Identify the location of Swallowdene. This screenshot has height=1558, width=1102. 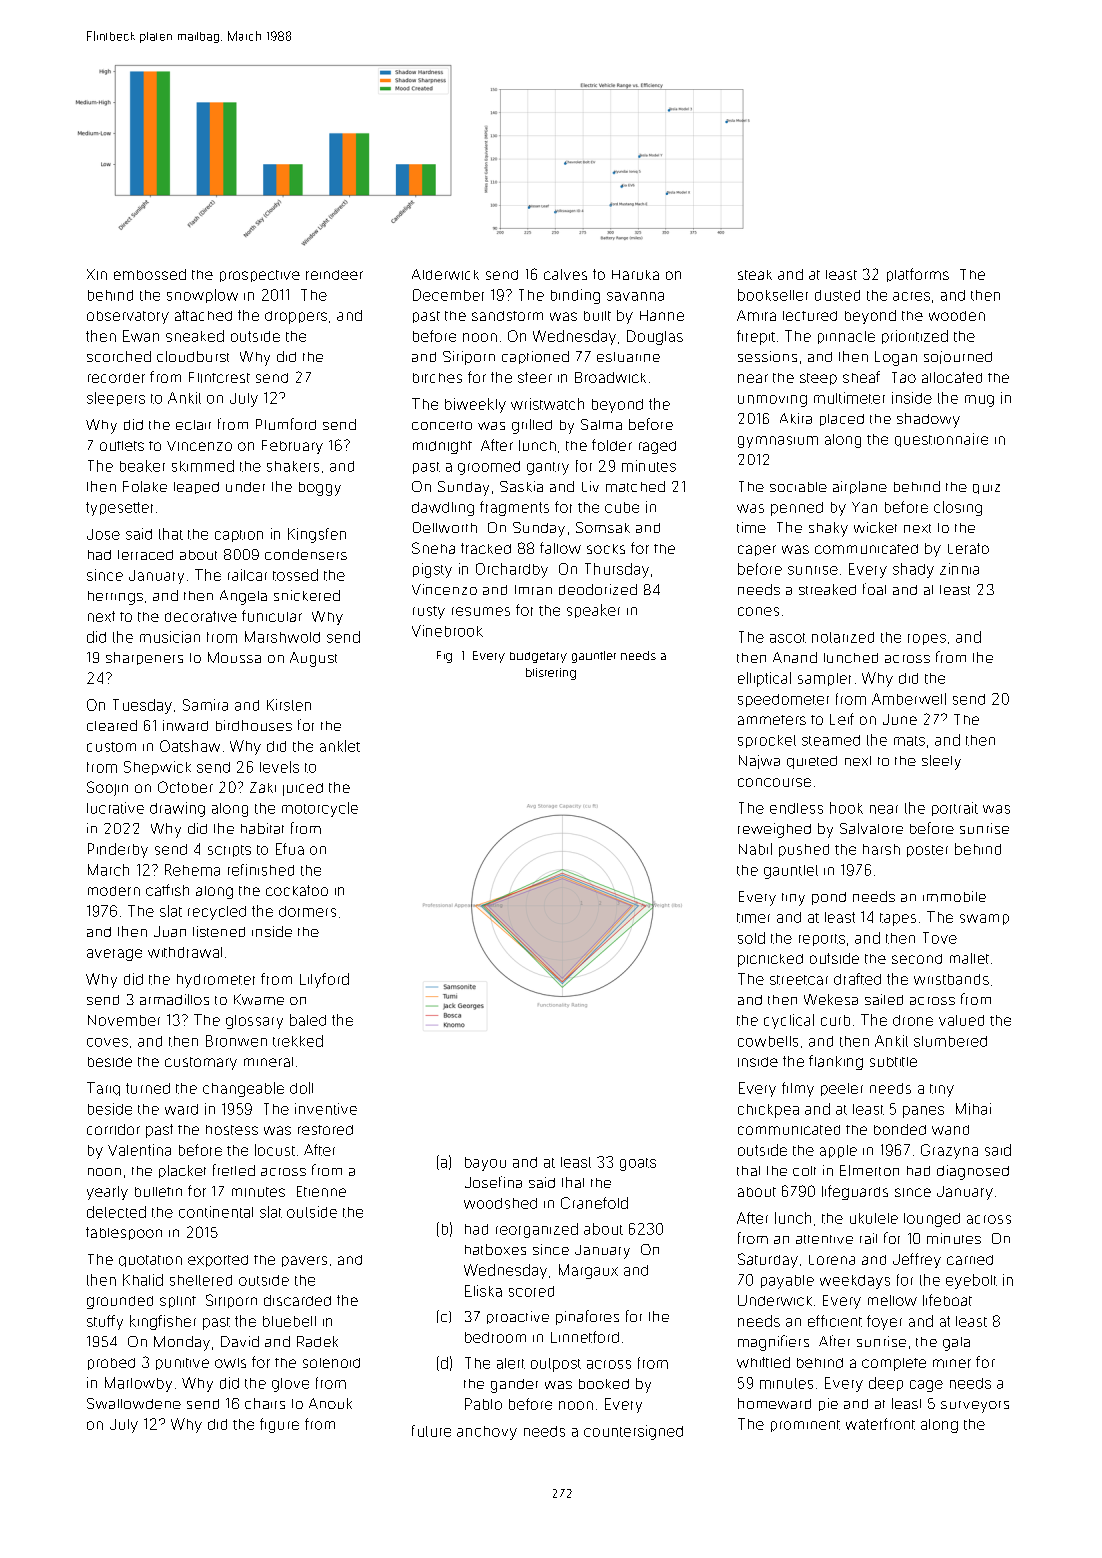
(134, 1403).
